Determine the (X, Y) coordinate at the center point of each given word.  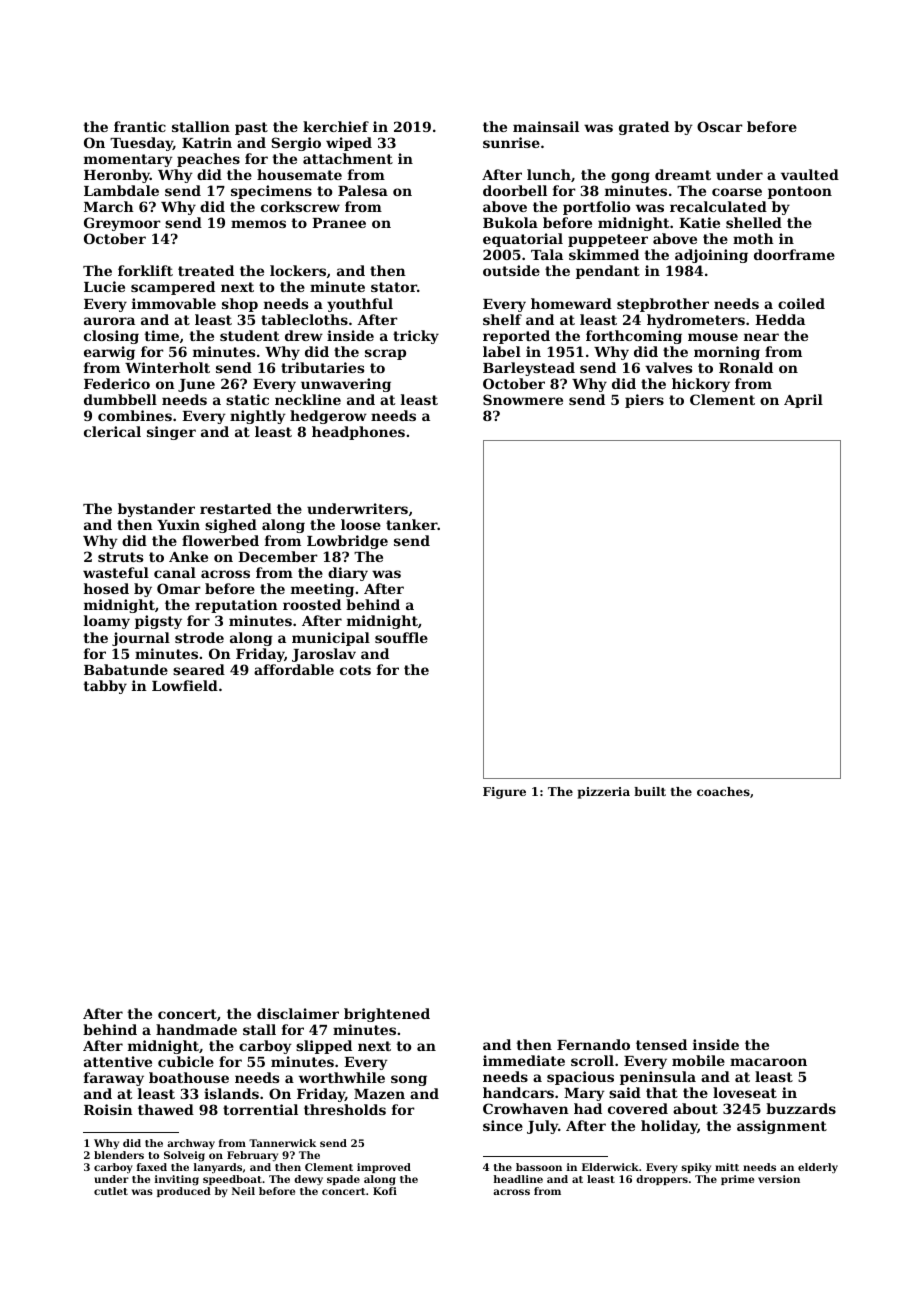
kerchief (336, 126)
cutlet (111, 1191)
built (650, 791)
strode (199, 637)
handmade (196, 1029)
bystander (156, 510)
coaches (723, 791)
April (803, 401)
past (251, 128)
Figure (504, 793)
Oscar (720, 126)
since (503, 1125)
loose (361, 524)
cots (355, 670)
